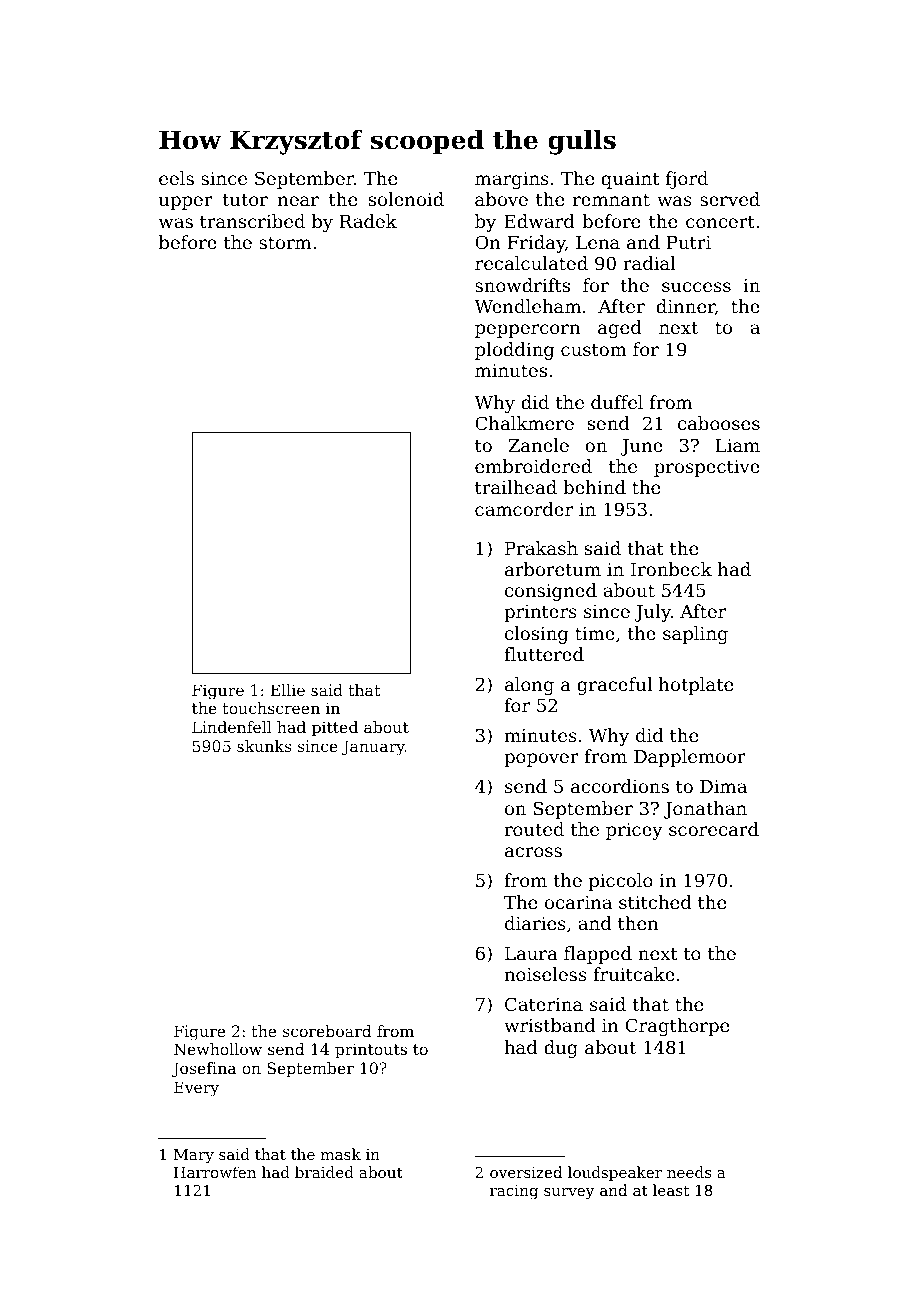 This screenshot has height=1304, width=919. What do you see at coordinates (720, 221) in the screenshot?
I see `concert` at bounding box center [720, 221].
